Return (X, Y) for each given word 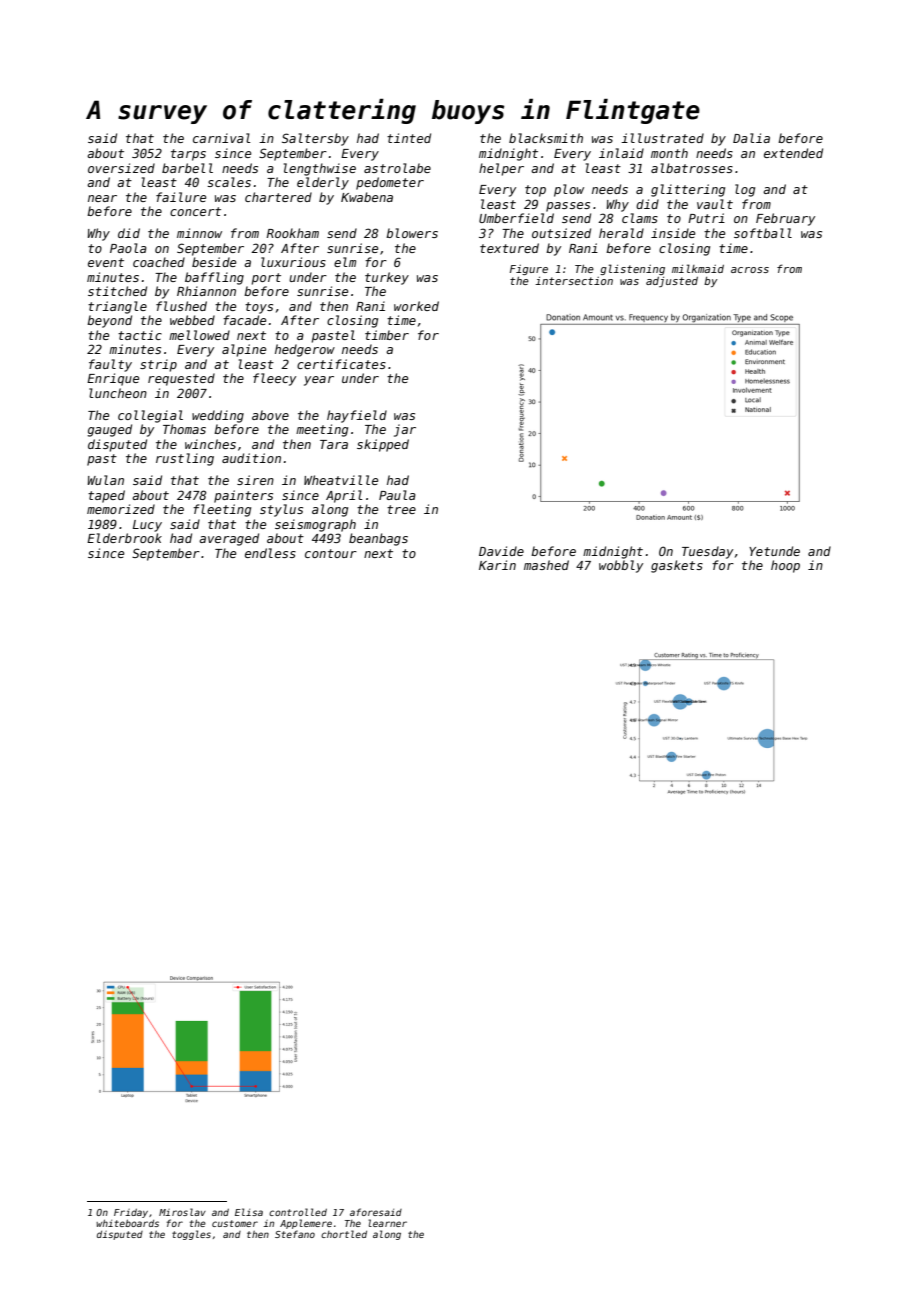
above (270, 415)
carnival (222, 138)
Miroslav (182, 1212)
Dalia (751, 138)
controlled (298, 1212)
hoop (785, 566)
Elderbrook (124, 538)
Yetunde (774, 551)
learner (388, 1223)
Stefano (295, 1234)
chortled (344, 1234)
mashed (546, 565)
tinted (409, 138)
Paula (397, 495)
